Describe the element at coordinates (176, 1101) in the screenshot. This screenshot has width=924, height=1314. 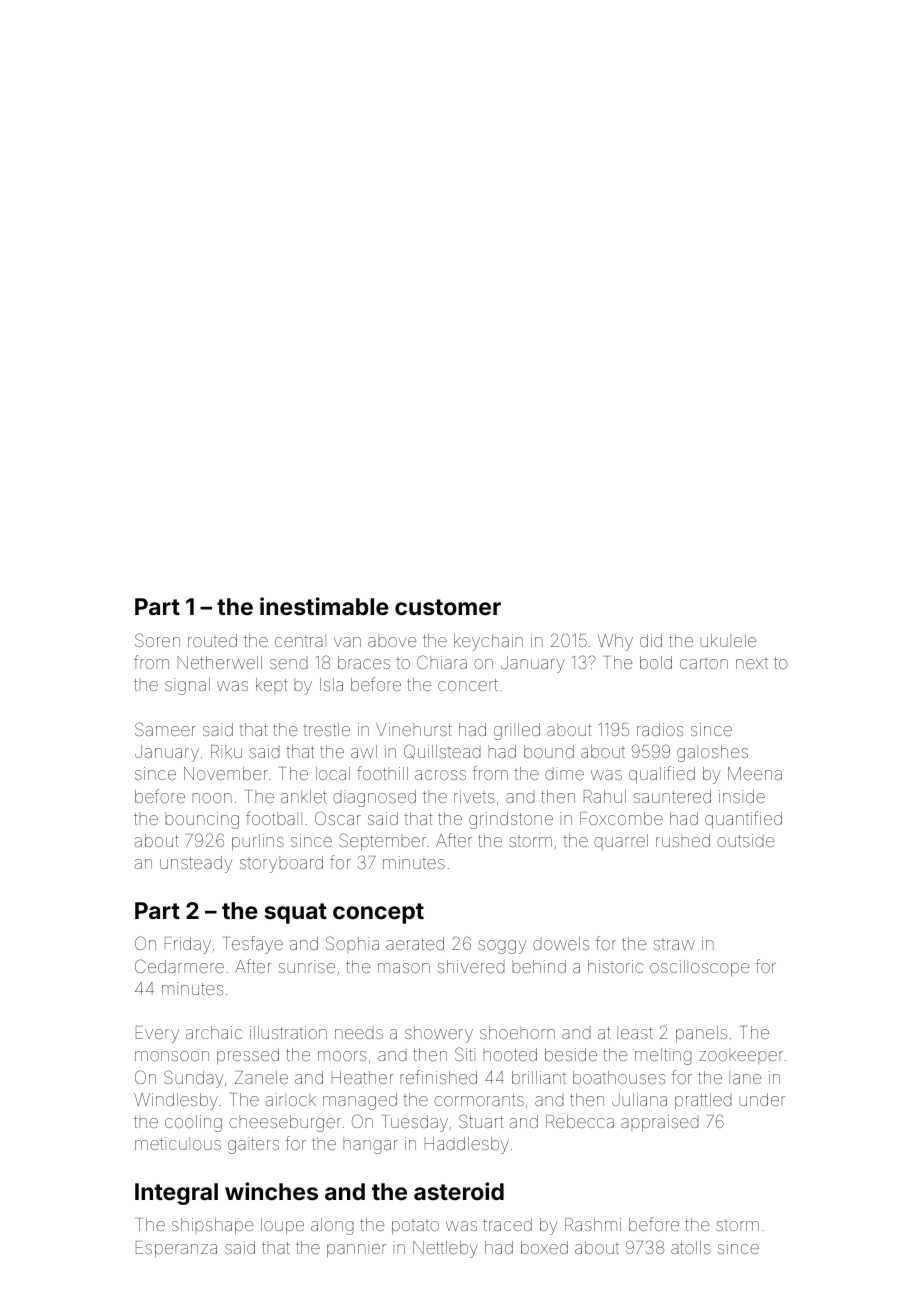
I see `Windlesby` at that location.
